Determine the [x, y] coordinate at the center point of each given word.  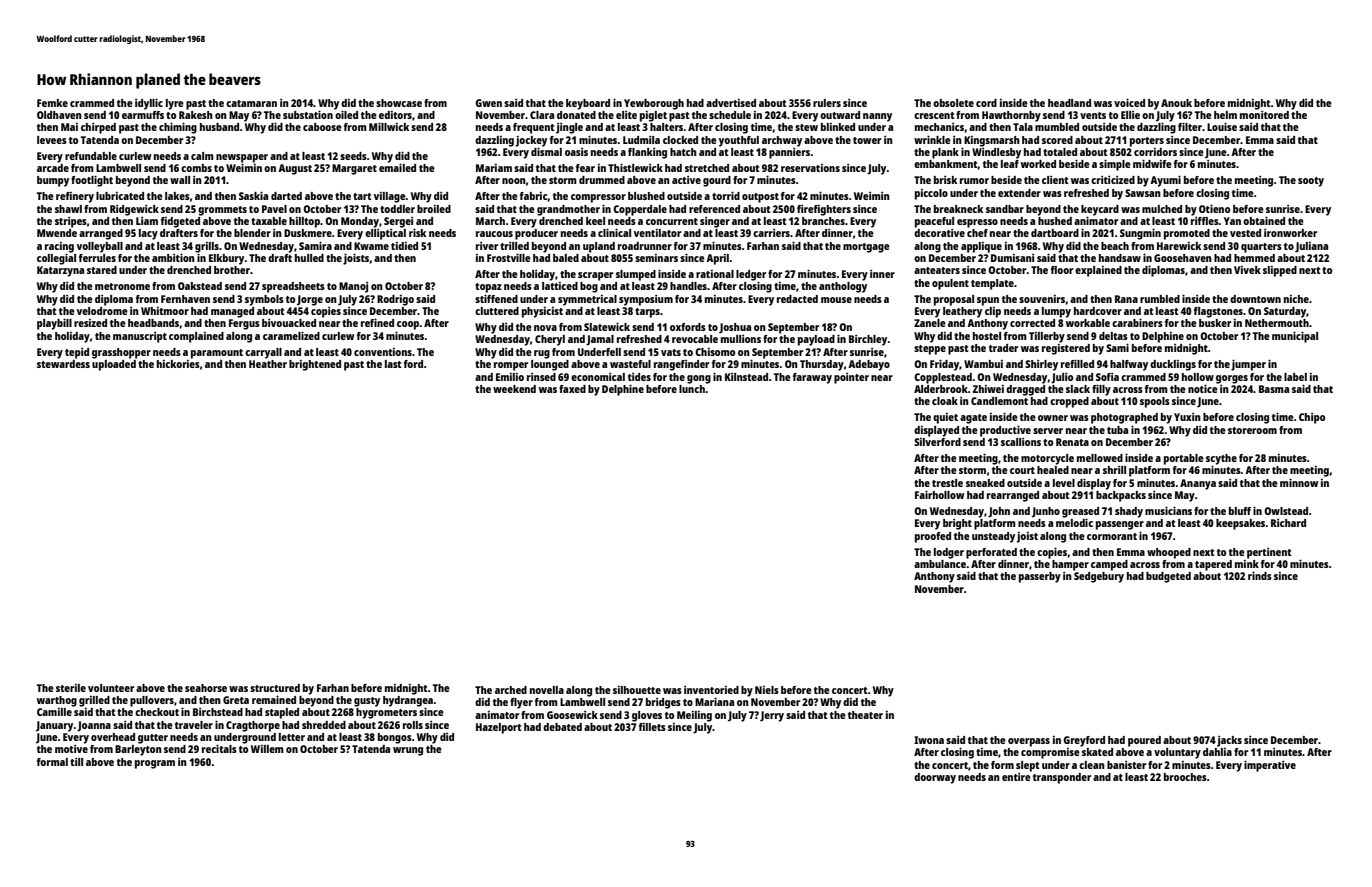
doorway [935, 778]
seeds [353, 156]
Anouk [1176, 103]
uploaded [114, 365]
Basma [1274, 389]
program [155, 764]
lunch [692, 389]
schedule [730, 115]
